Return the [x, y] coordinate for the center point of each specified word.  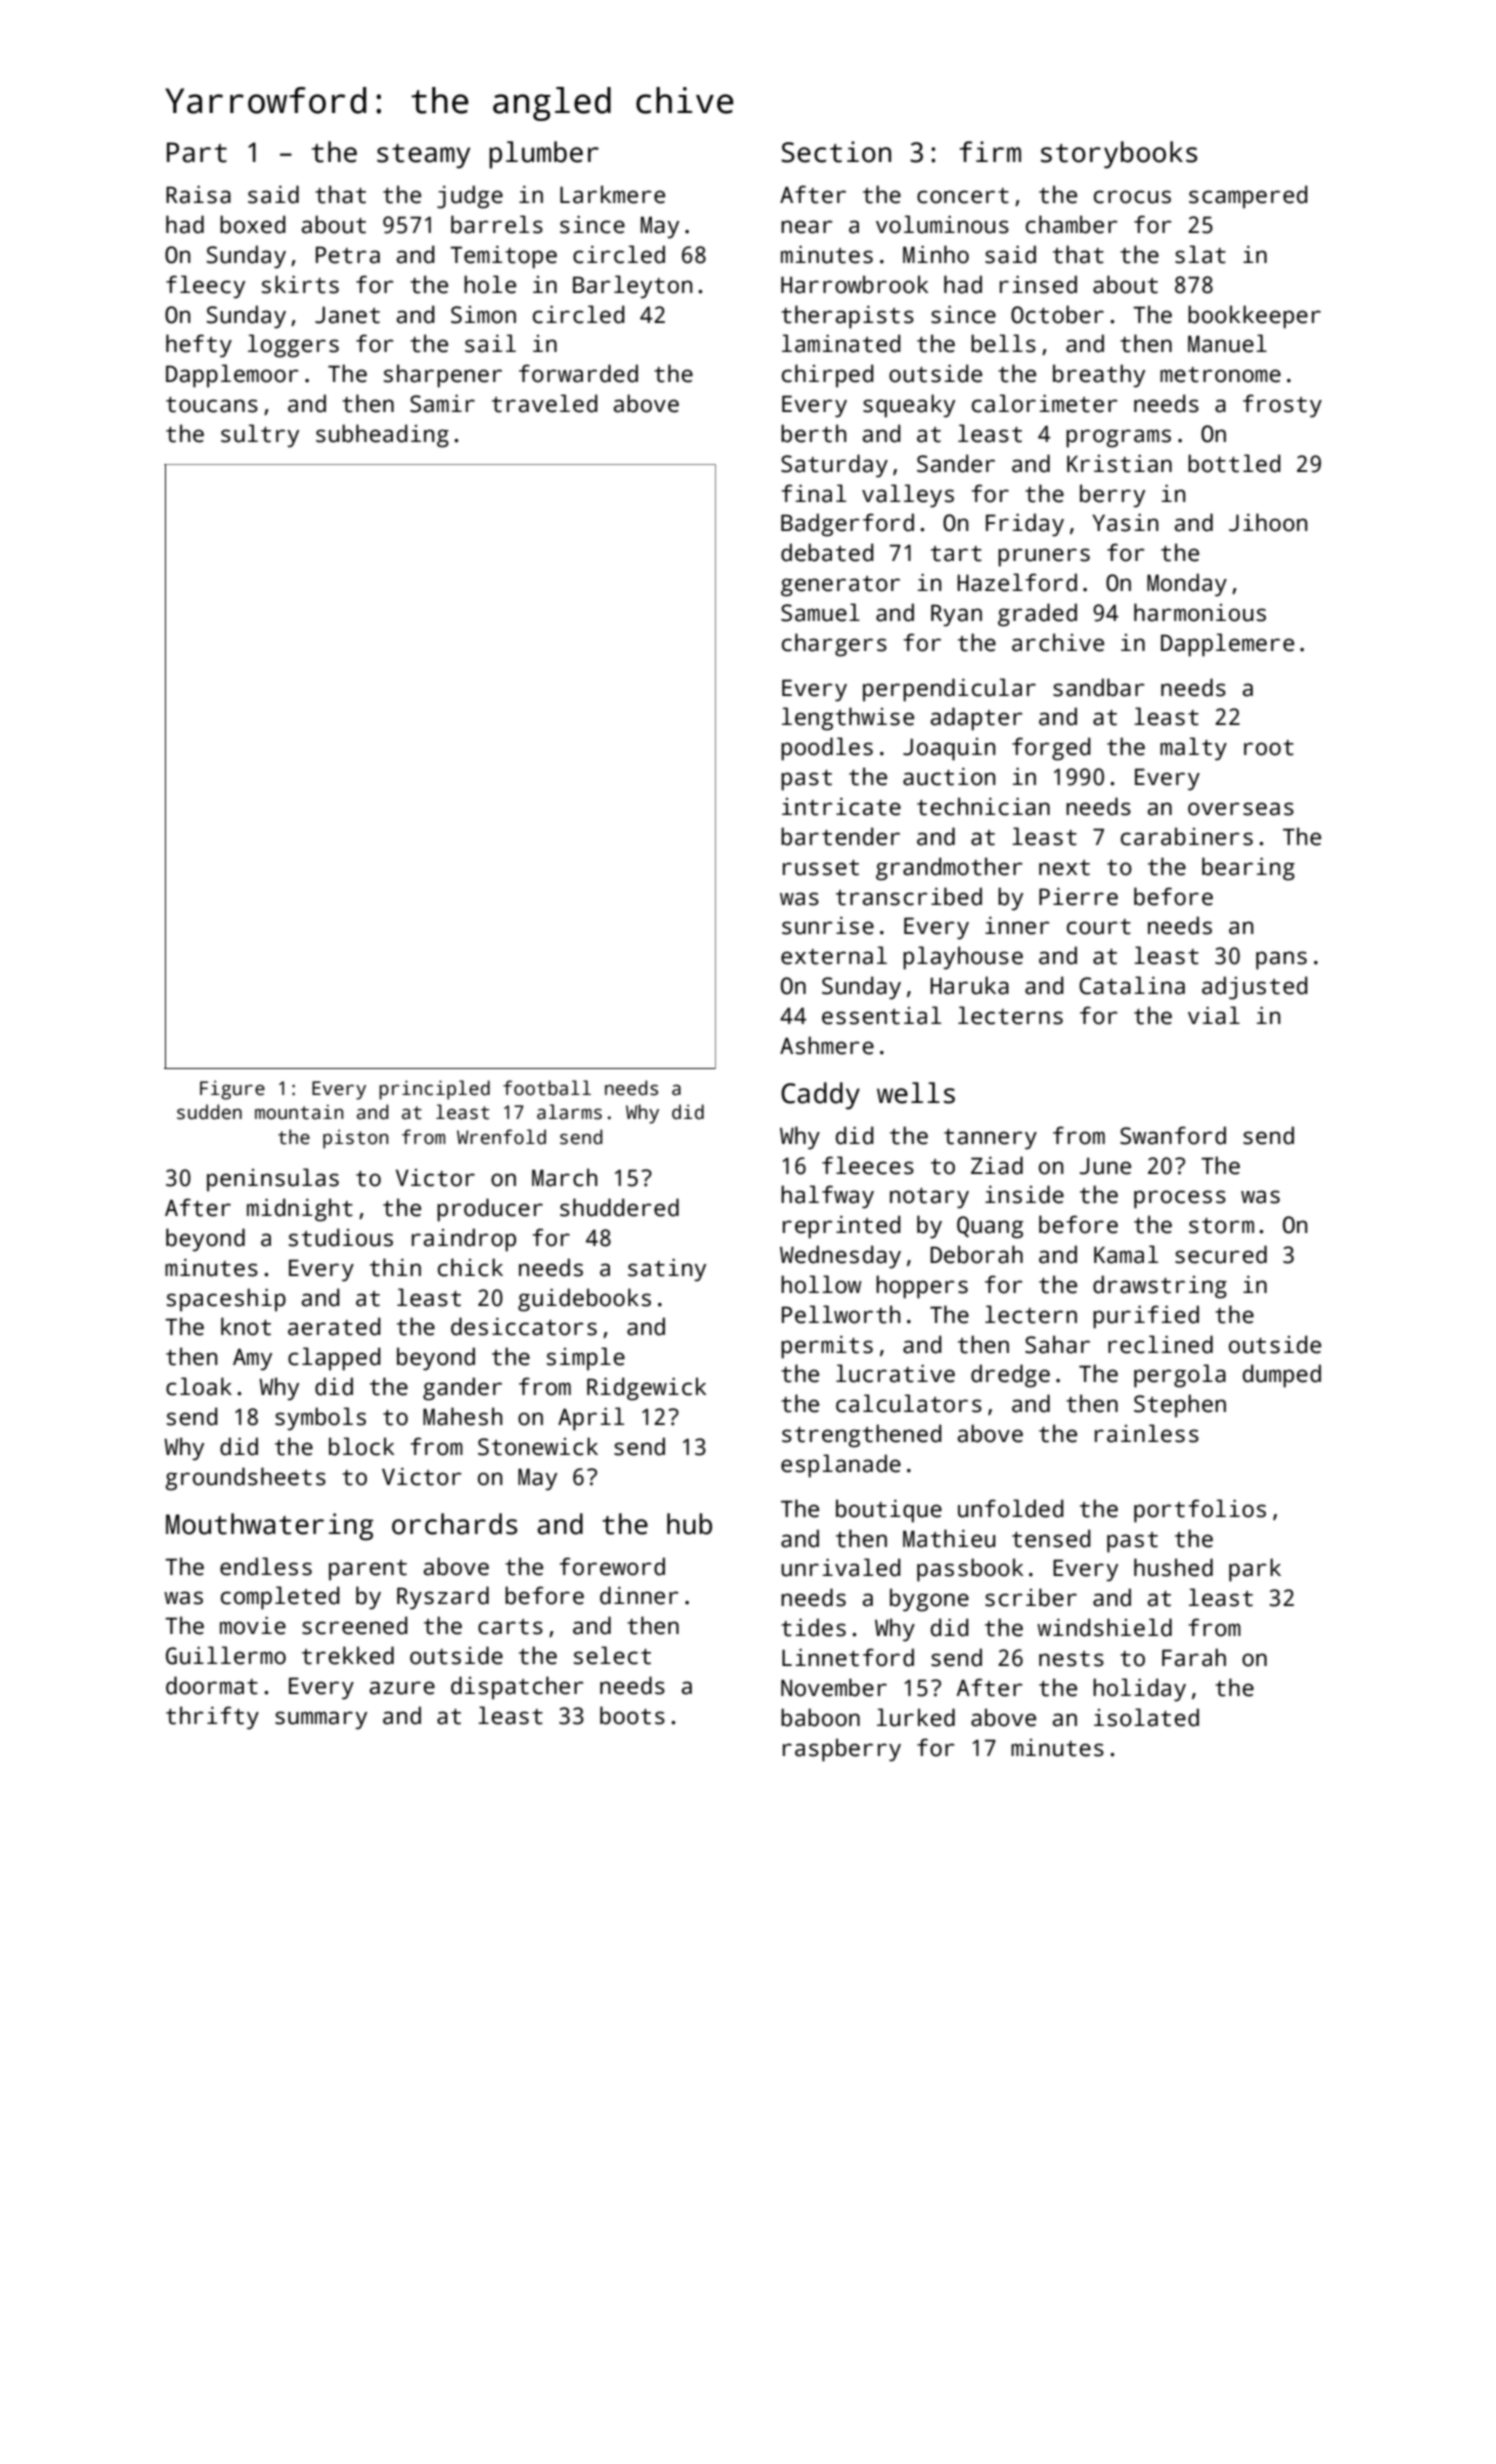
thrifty [212, 1718]
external [834, 955]
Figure [232, 1090]
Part [197, 152]
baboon [820, 1717]
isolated [1146, 1717]
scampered [1248, 197]
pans [1281, 960]
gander [462, 1389]
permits [827, 1347]
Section [836, 152]
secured [1221, 1254]
